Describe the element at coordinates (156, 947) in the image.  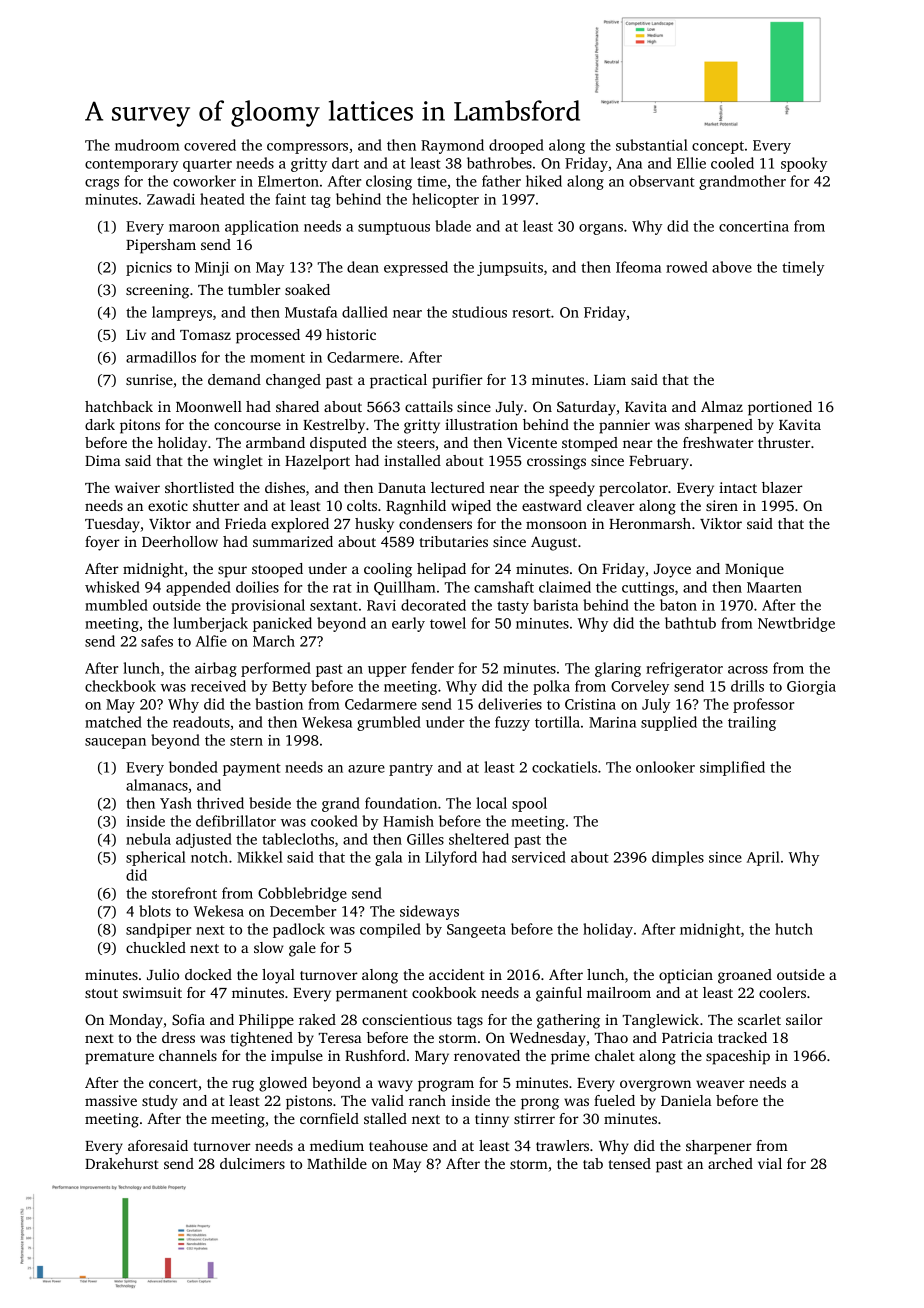
I see `chuckled` at that location.
